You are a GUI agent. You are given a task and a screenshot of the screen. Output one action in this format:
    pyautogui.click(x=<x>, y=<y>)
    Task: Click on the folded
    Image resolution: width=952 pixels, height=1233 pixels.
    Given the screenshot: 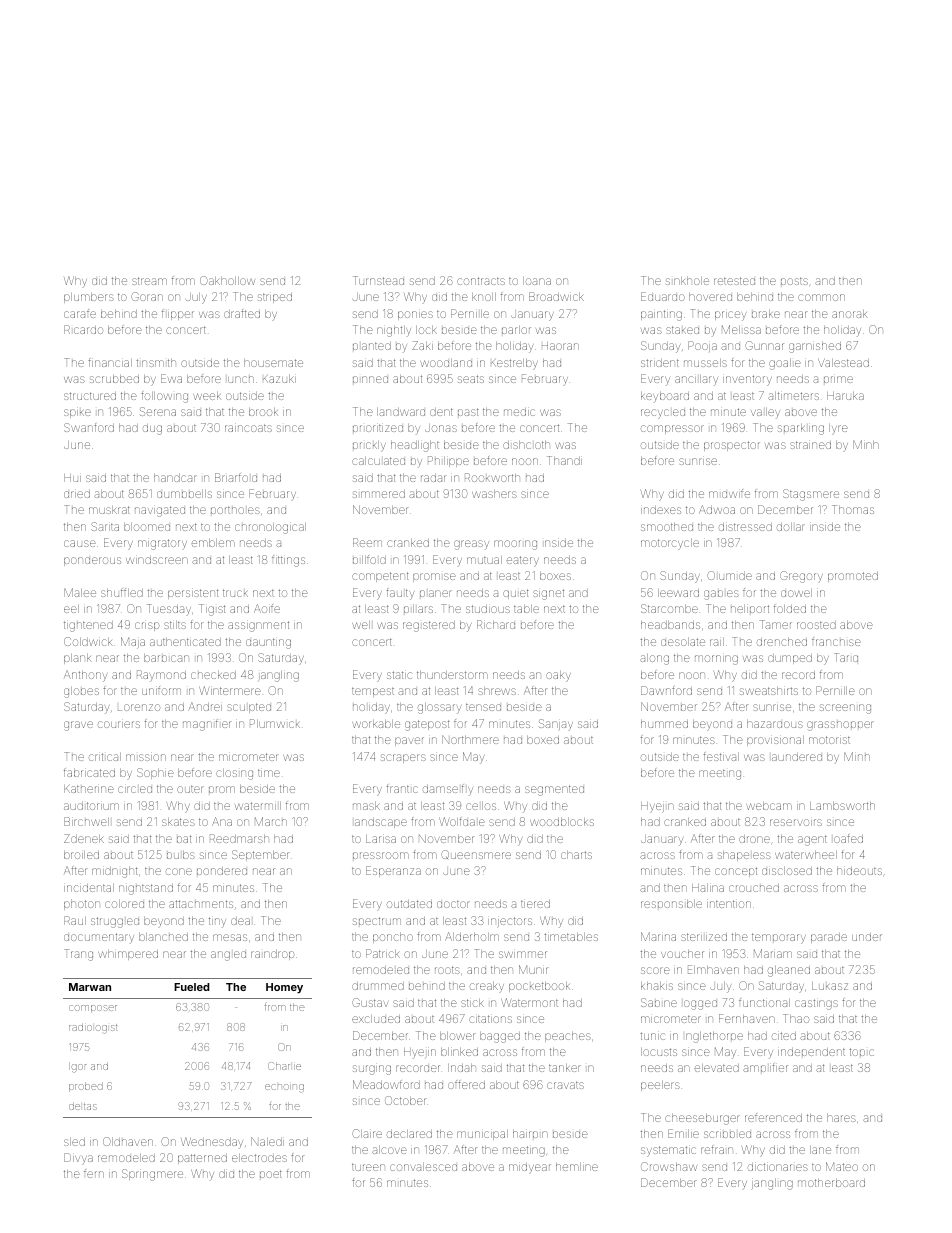 What is the action you would take?
    pyautogui.click(x=790, y=609)
